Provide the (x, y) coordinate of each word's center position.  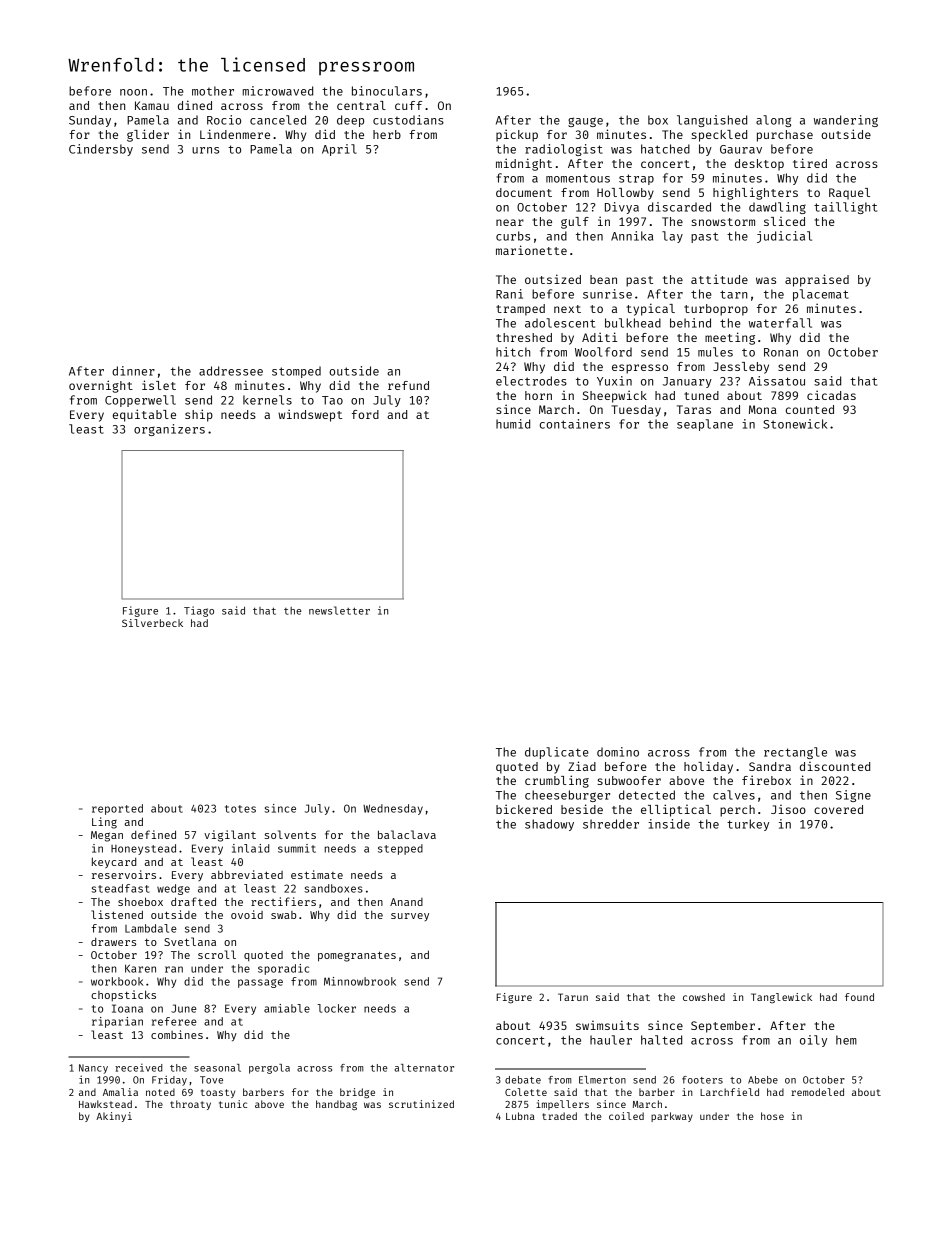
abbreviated (247, 874)
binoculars (387, 91)
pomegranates (357, 956)
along (773, 121)
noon (133, 92)
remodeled (817, 1092)
